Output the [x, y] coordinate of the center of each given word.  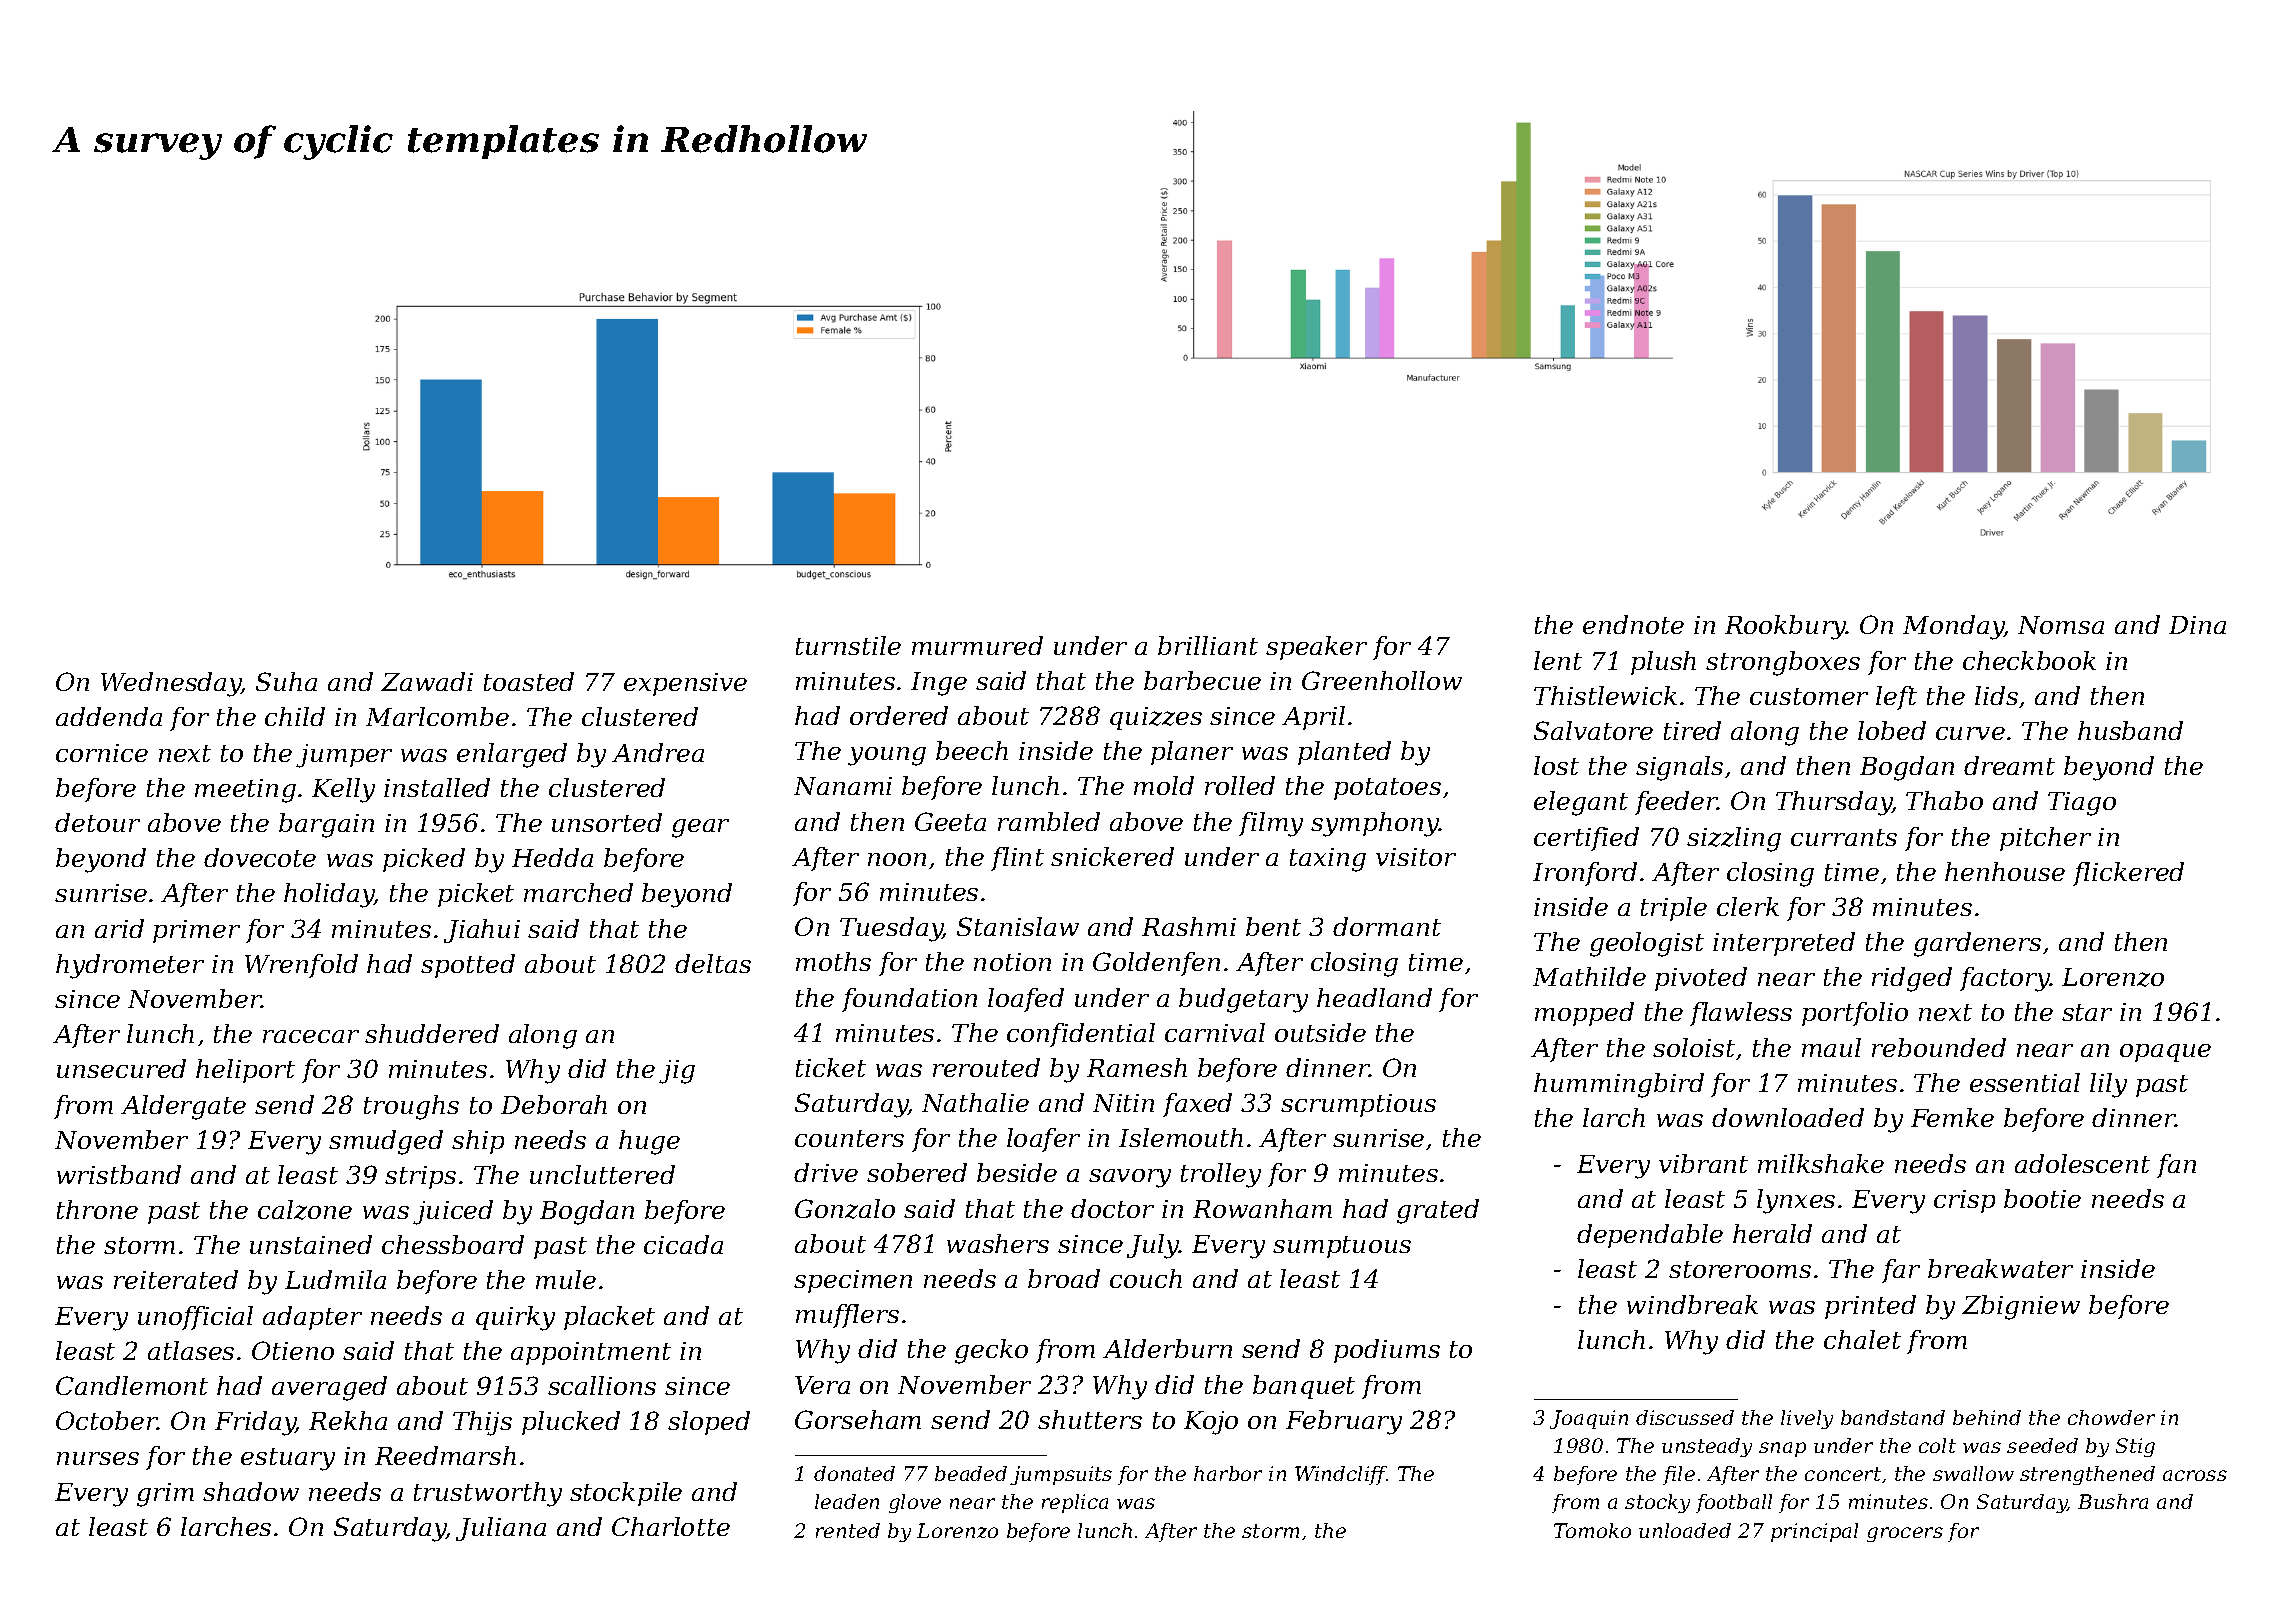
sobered [917, 1172]
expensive [685, 684]
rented [848, 1530]
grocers [1905, 1534]
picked [424, 860]
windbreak [1692, 1304]
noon [897, 859]
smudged [386, 1142]
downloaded [1788, 1117]
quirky [515, 1318]
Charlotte [671, 1526]
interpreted [1784, 944]
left [1896, 698]
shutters [1090, 1419]
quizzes [1156, 718]
